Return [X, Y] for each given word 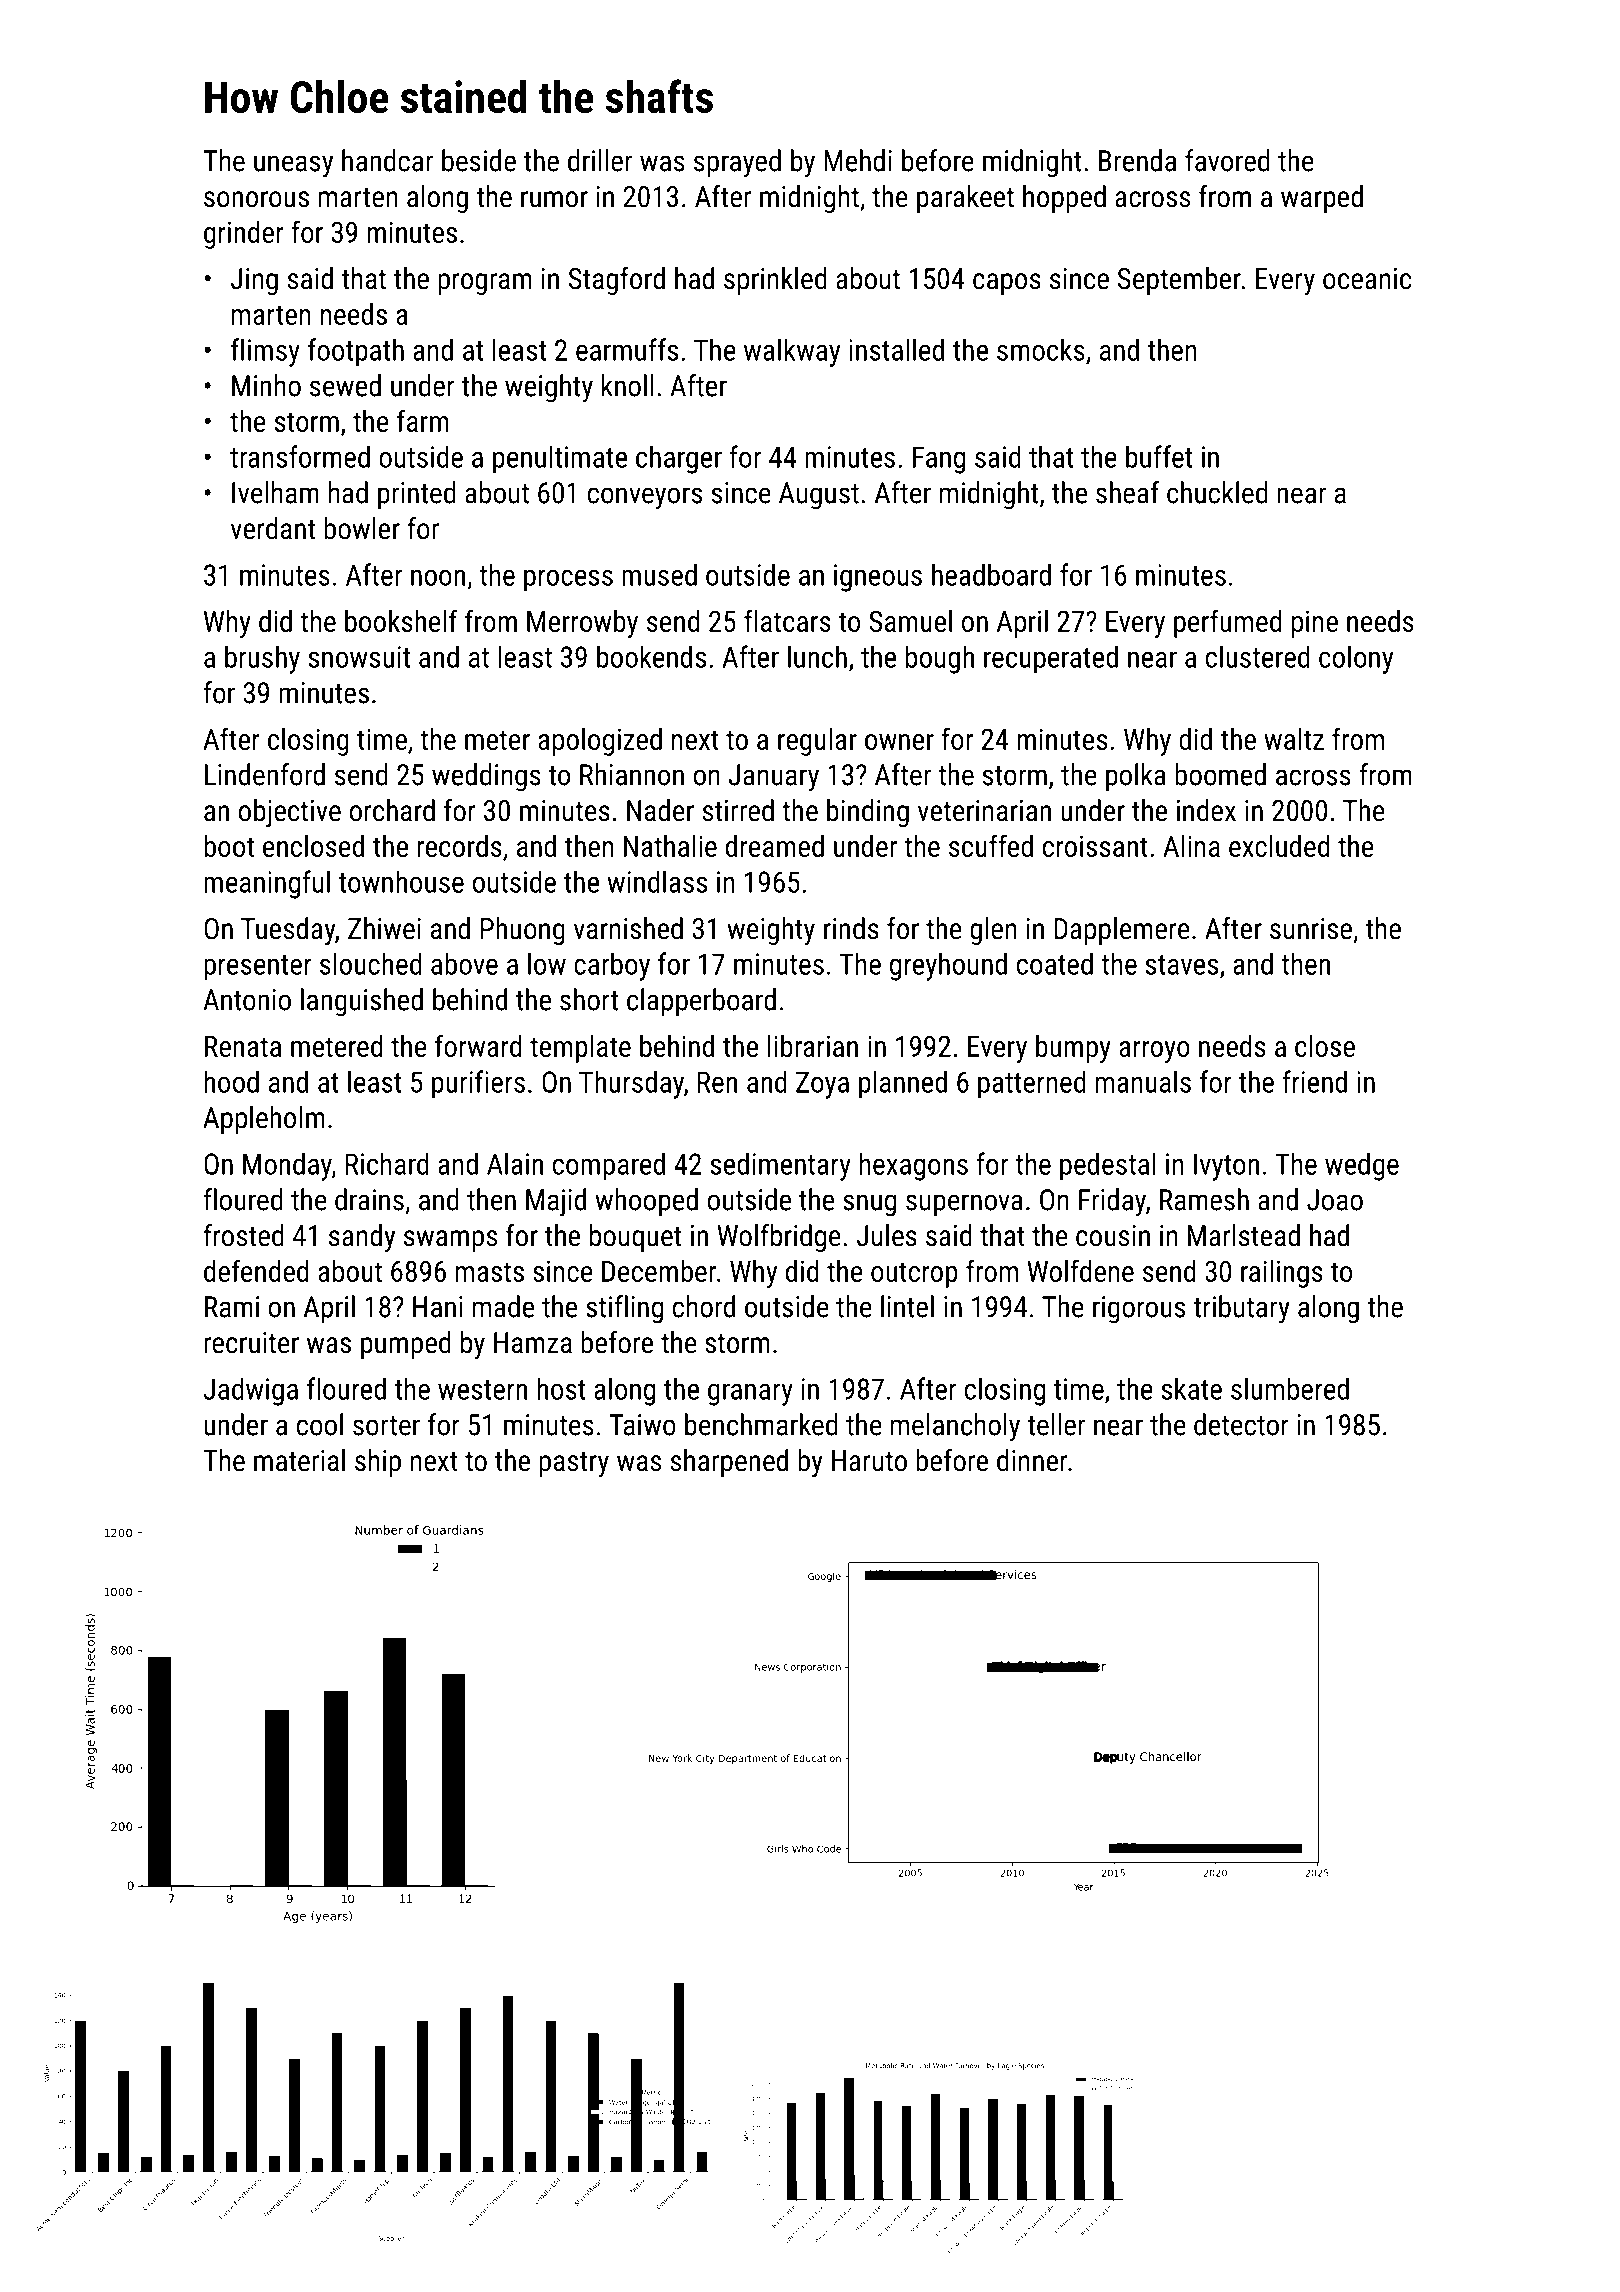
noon [438, 578]
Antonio [247, 1000]
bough [940, 659]
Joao [1335, 1200]
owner [899, 742]
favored [1227, 160]
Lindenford [265, 774]
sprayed [737, 163]
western [482, 1390]
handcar [387, 160]
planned [903, 1084]
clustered [1258, 656]
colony [1356, 659]
